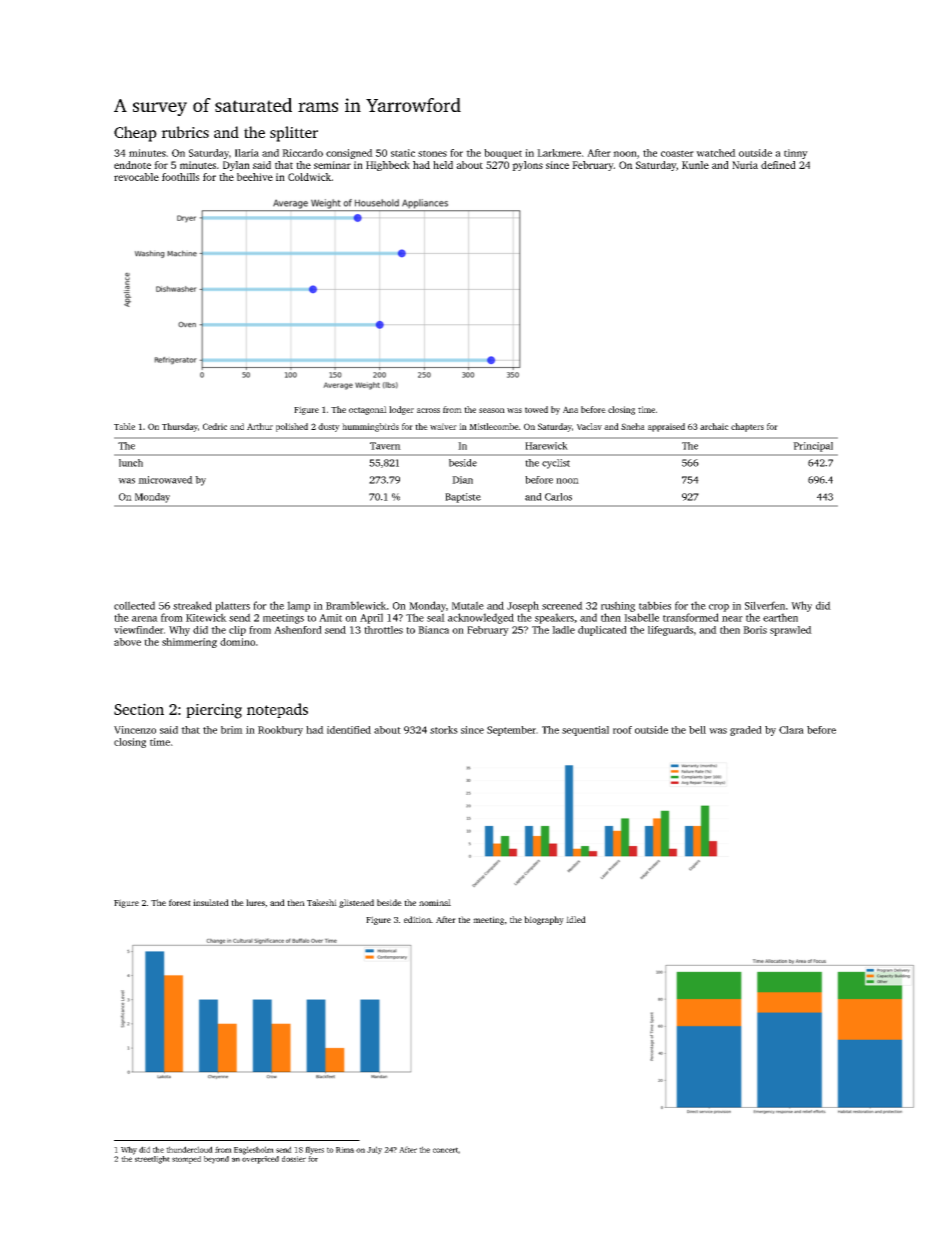 Image resolution: width=952 pixels, height=1233 pixels. What do you see at coordinates (585, 731) in the screenshot?
I see `sequential` at bounding box center [585, 731].
